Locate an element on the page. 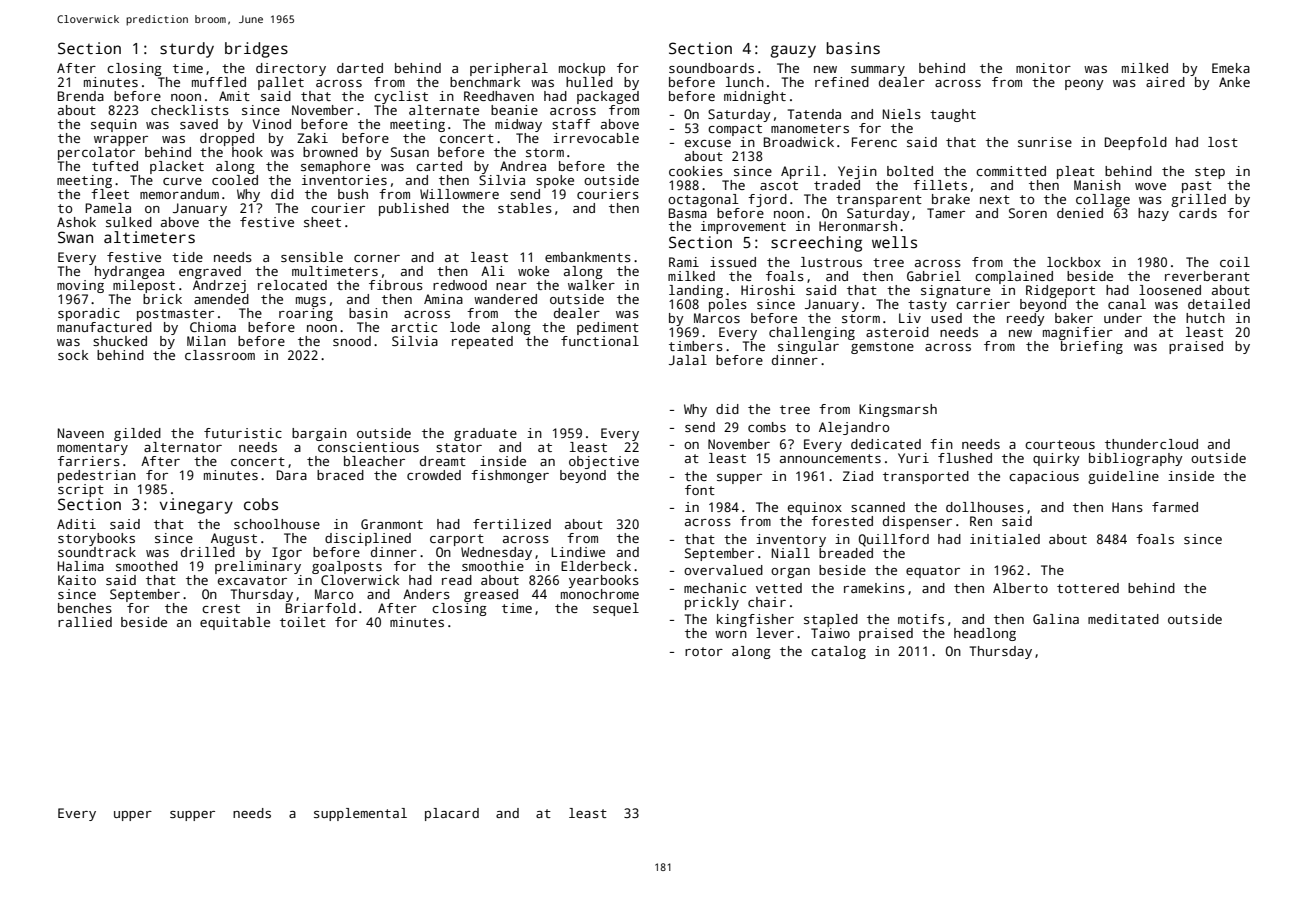 The width and height of the page is (1308, 924). supplemental is located at coordinates (360, 814).
